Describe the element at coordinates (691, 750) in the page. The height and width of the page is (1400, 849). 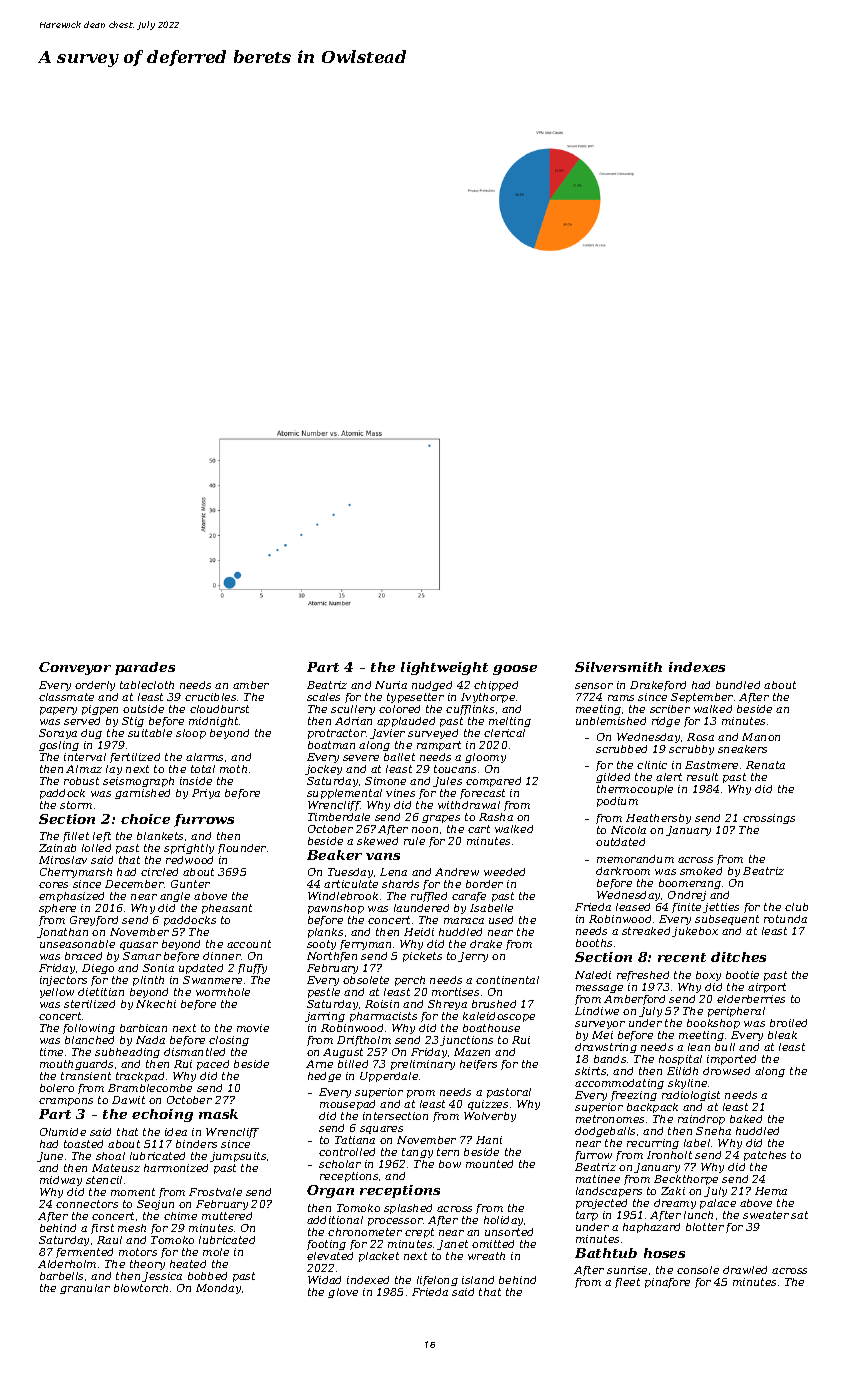
I see `scrubby` at that location.
